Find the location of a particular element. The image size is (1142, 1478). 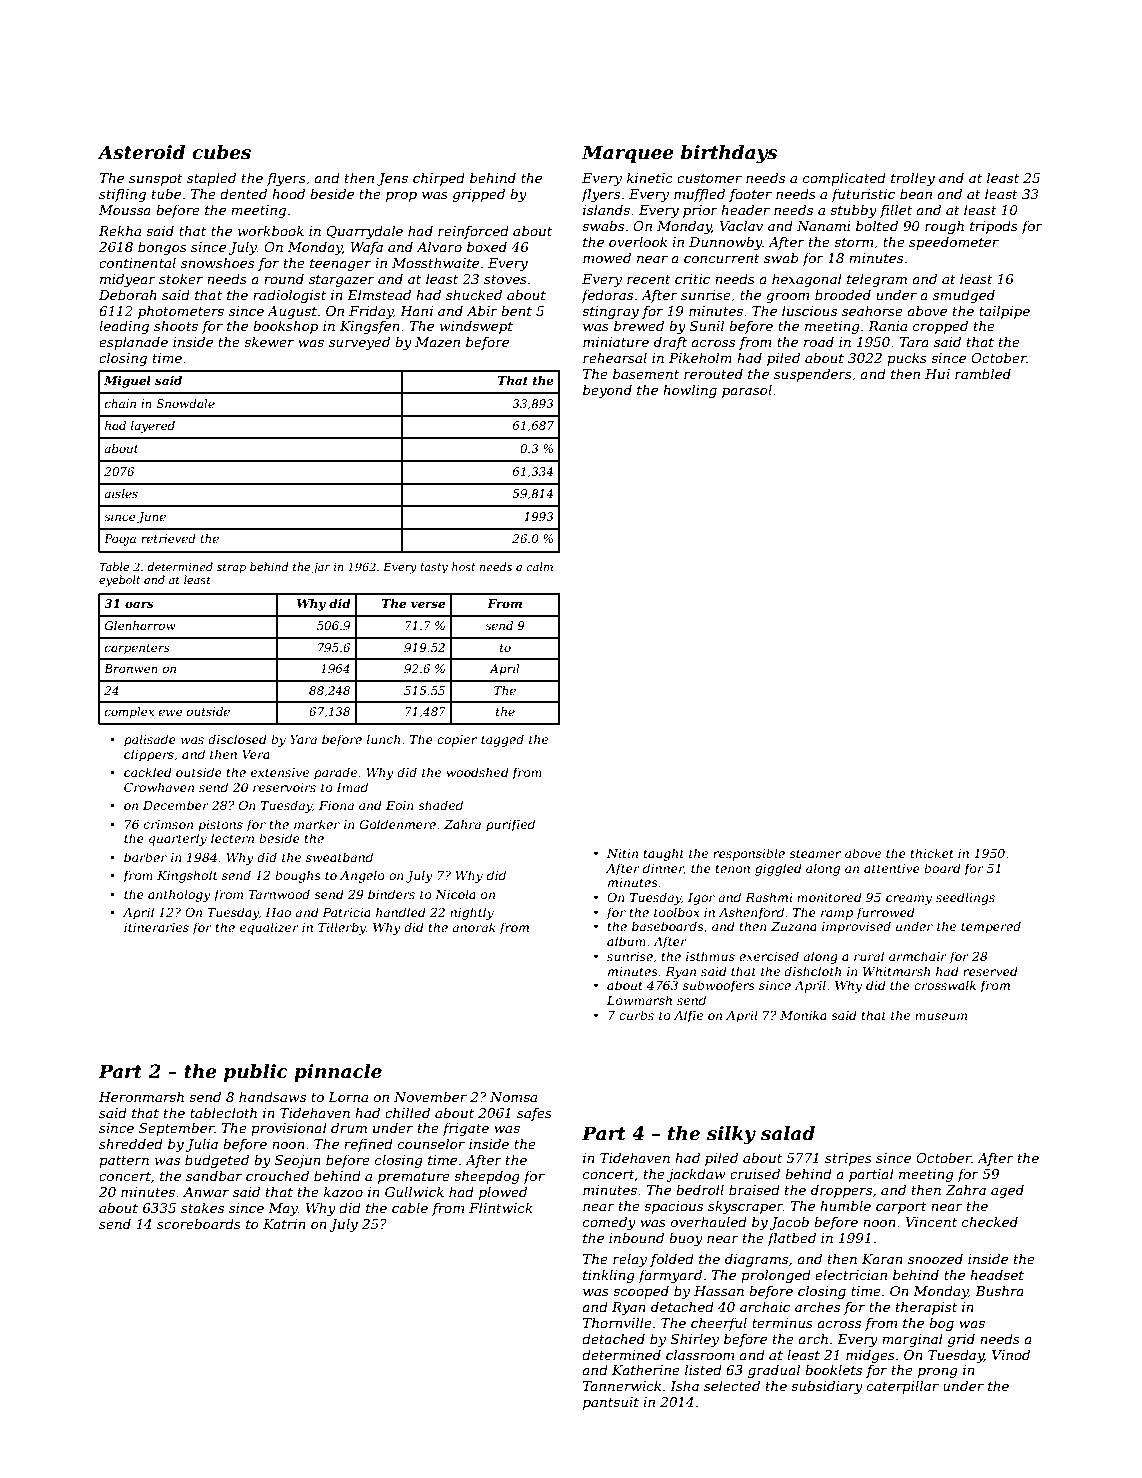

responsible is located at coordinates (749, 854).
